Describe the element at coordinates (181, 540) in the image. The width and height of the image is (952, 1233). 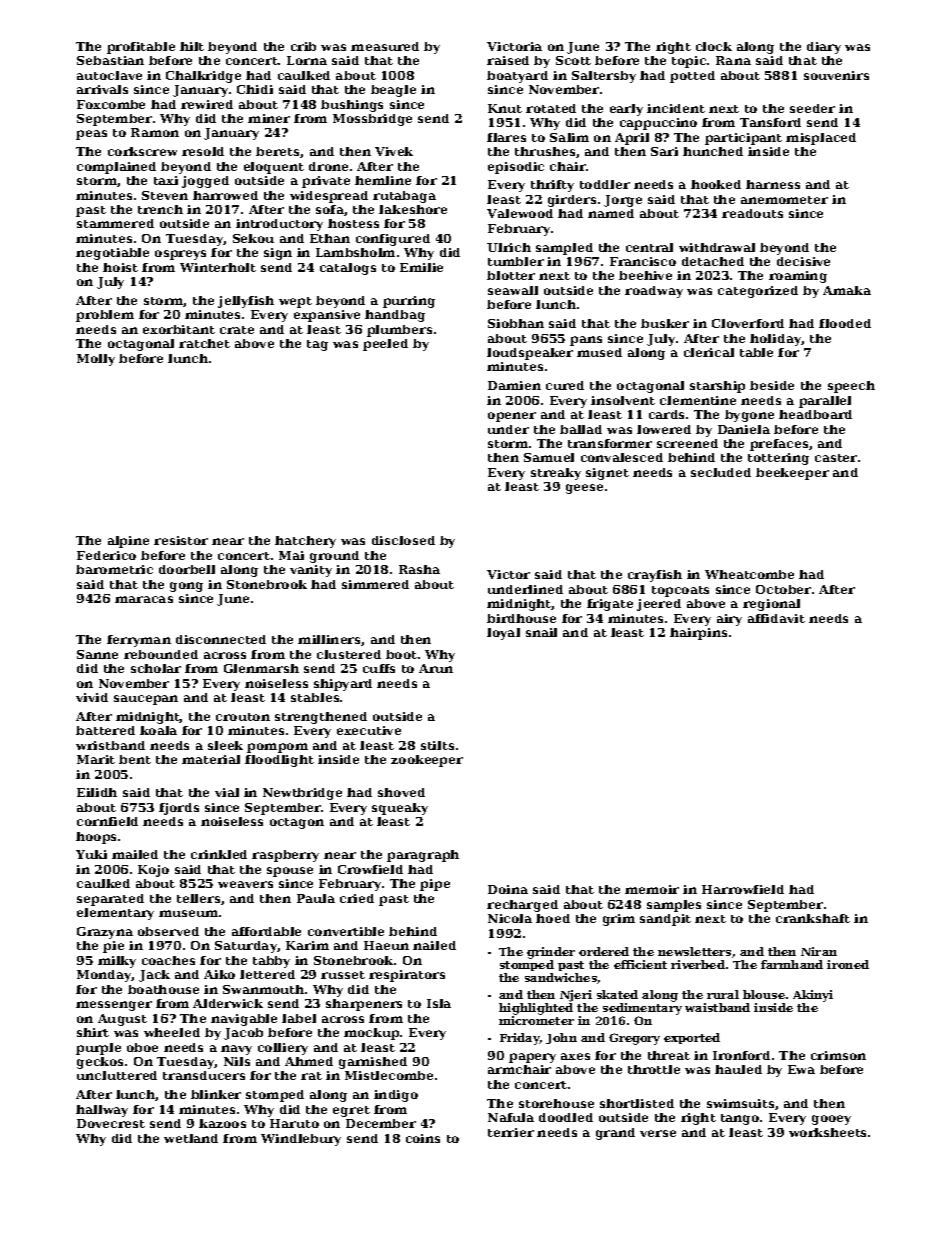
I see `resistor` at that location.
